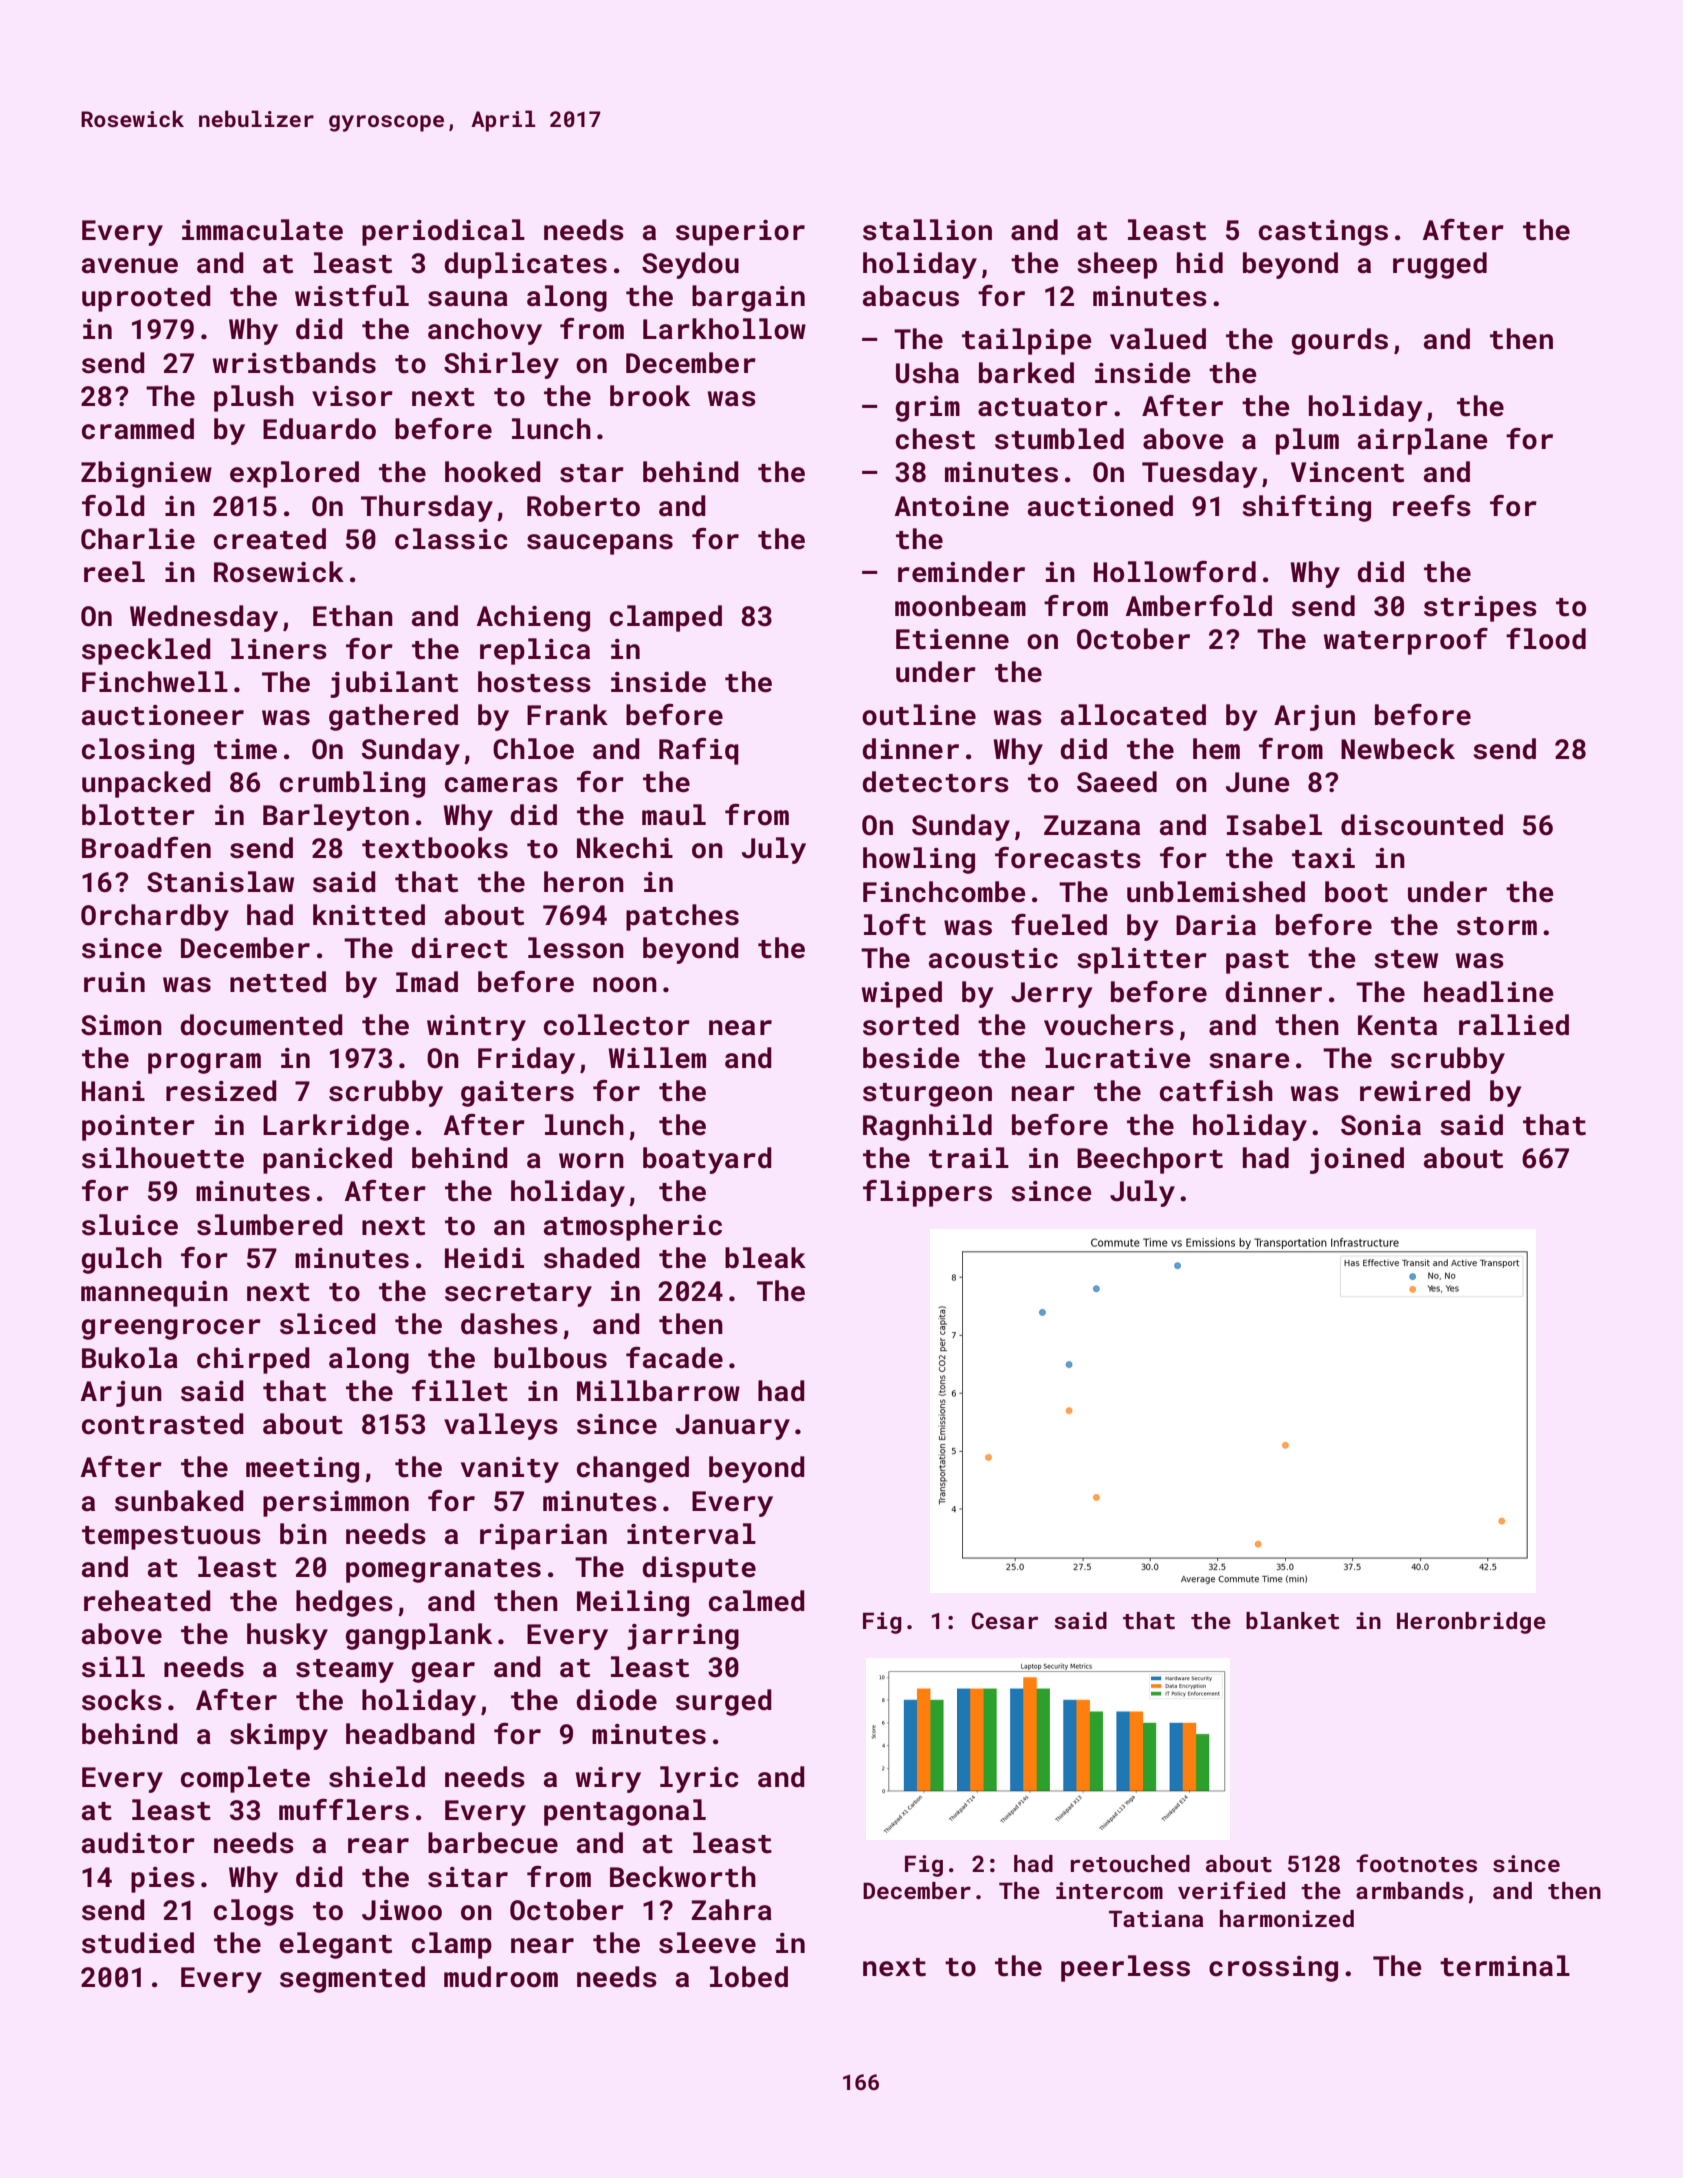 The height and width of the image is (2178, 1683). What do you see at coordinates (1416, 1863) in the image?
I see `footnotes` at bounding box center [1416, 1863].
